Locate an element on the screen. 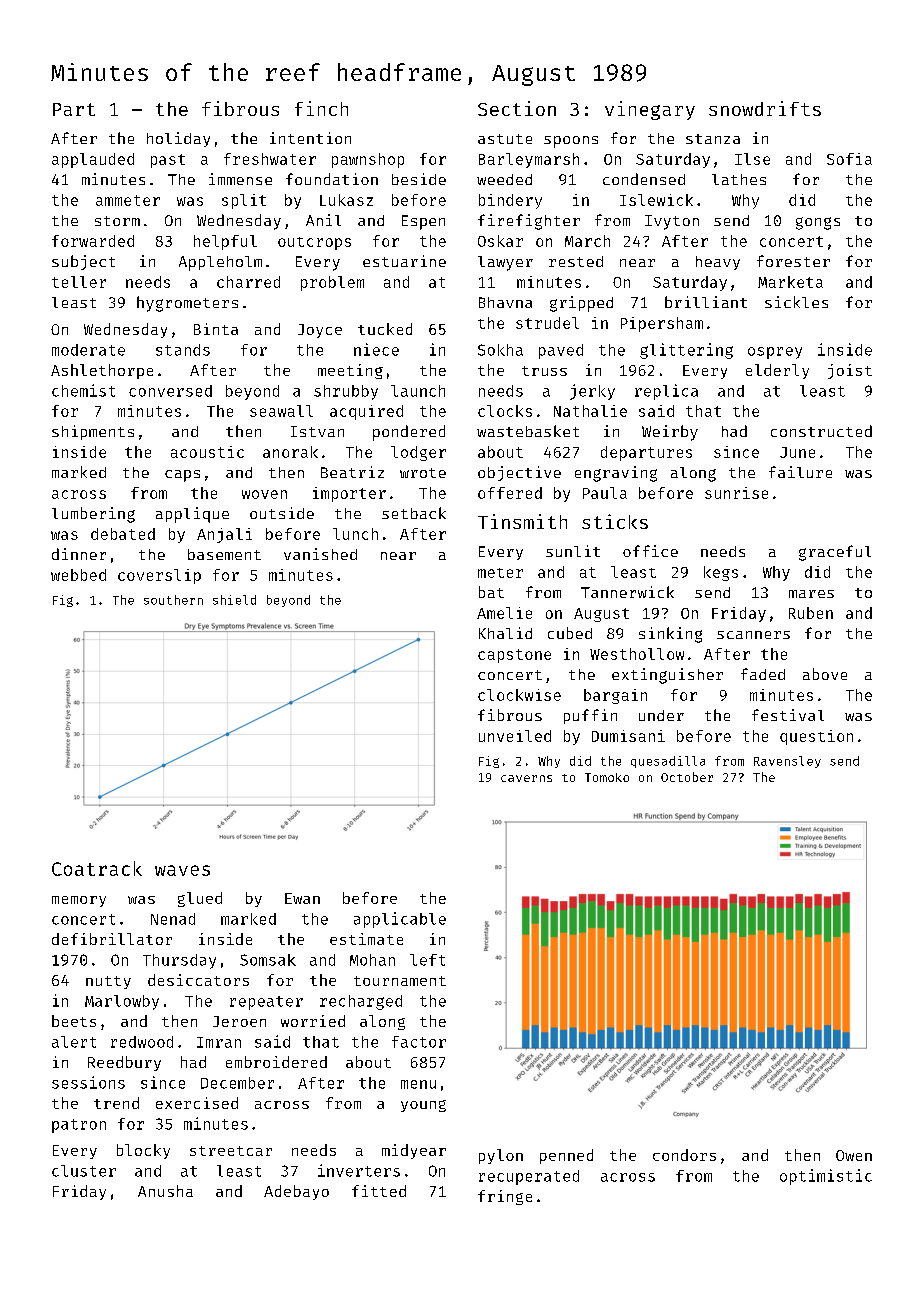 This screenshot has height=1314, width=924. fringe is located at coordinates (505, 1197).
